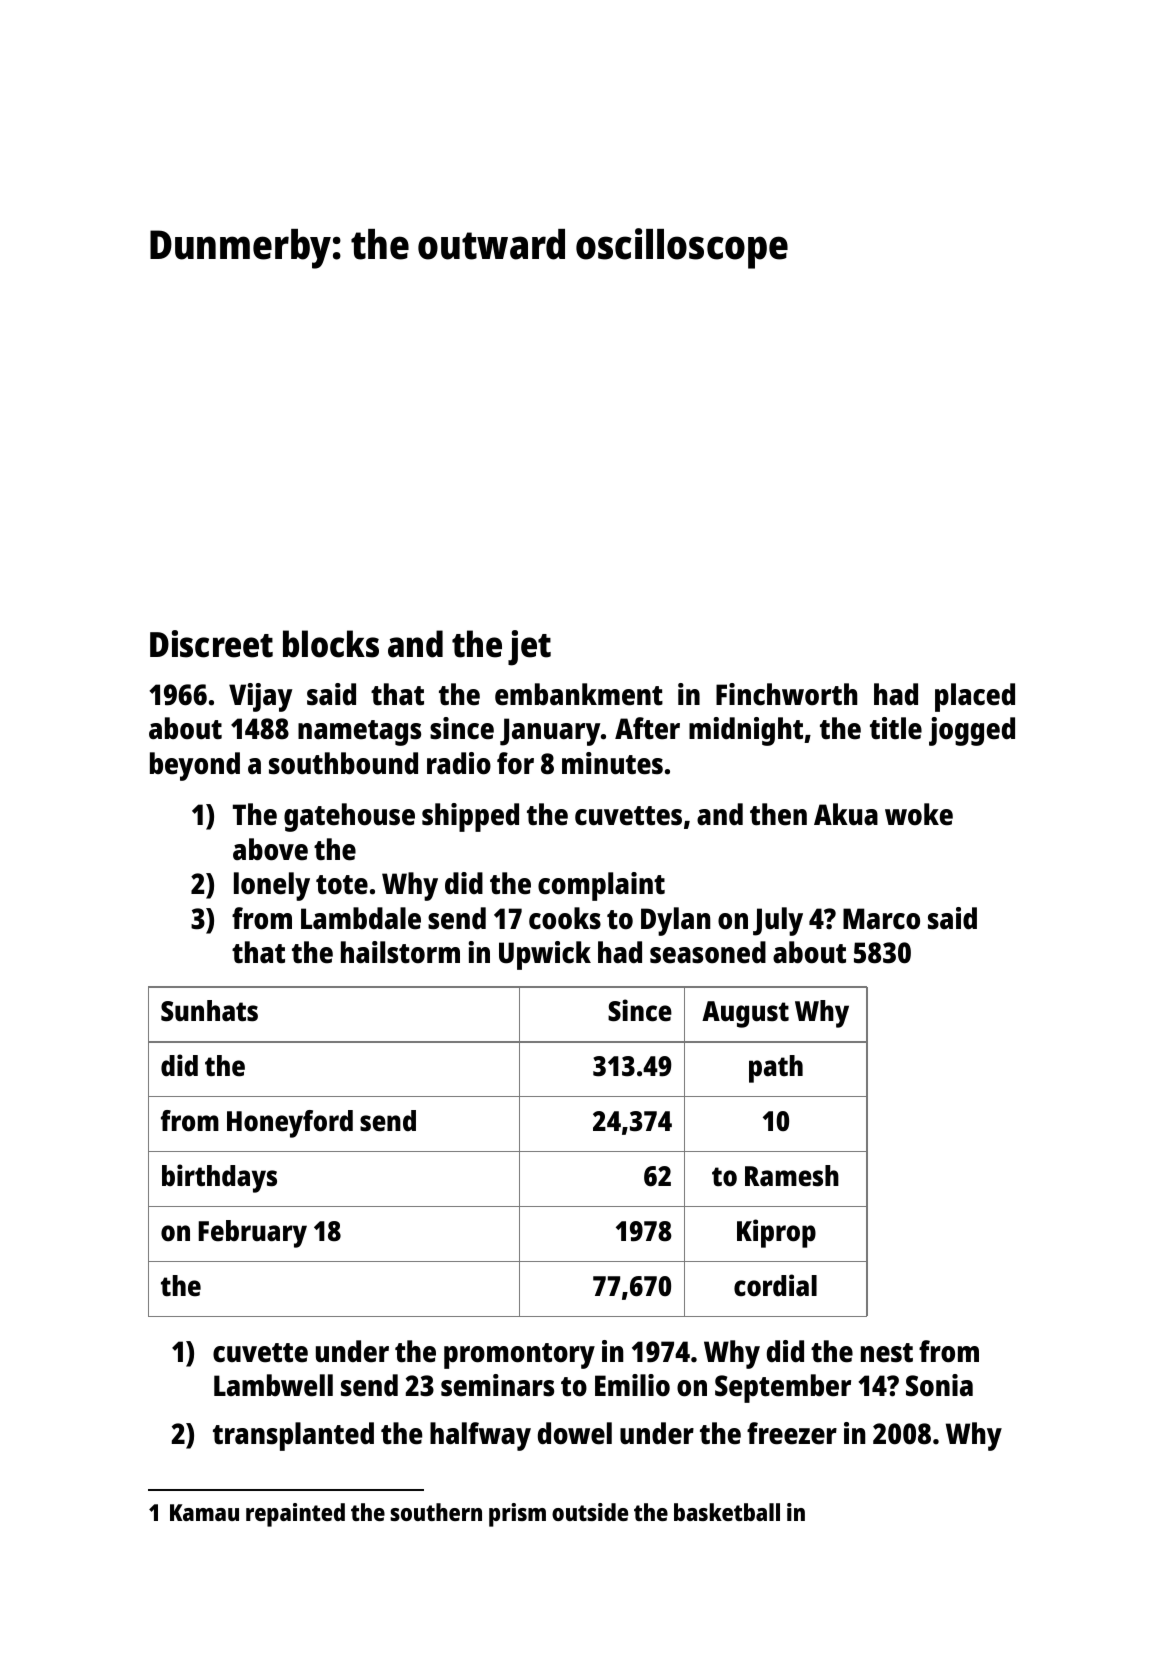 The height and width of the page is (1654, 1165). What do you see at coordinates (775, 1285) in the page?
I see `cordial` at bounding box center [775, 1285].
